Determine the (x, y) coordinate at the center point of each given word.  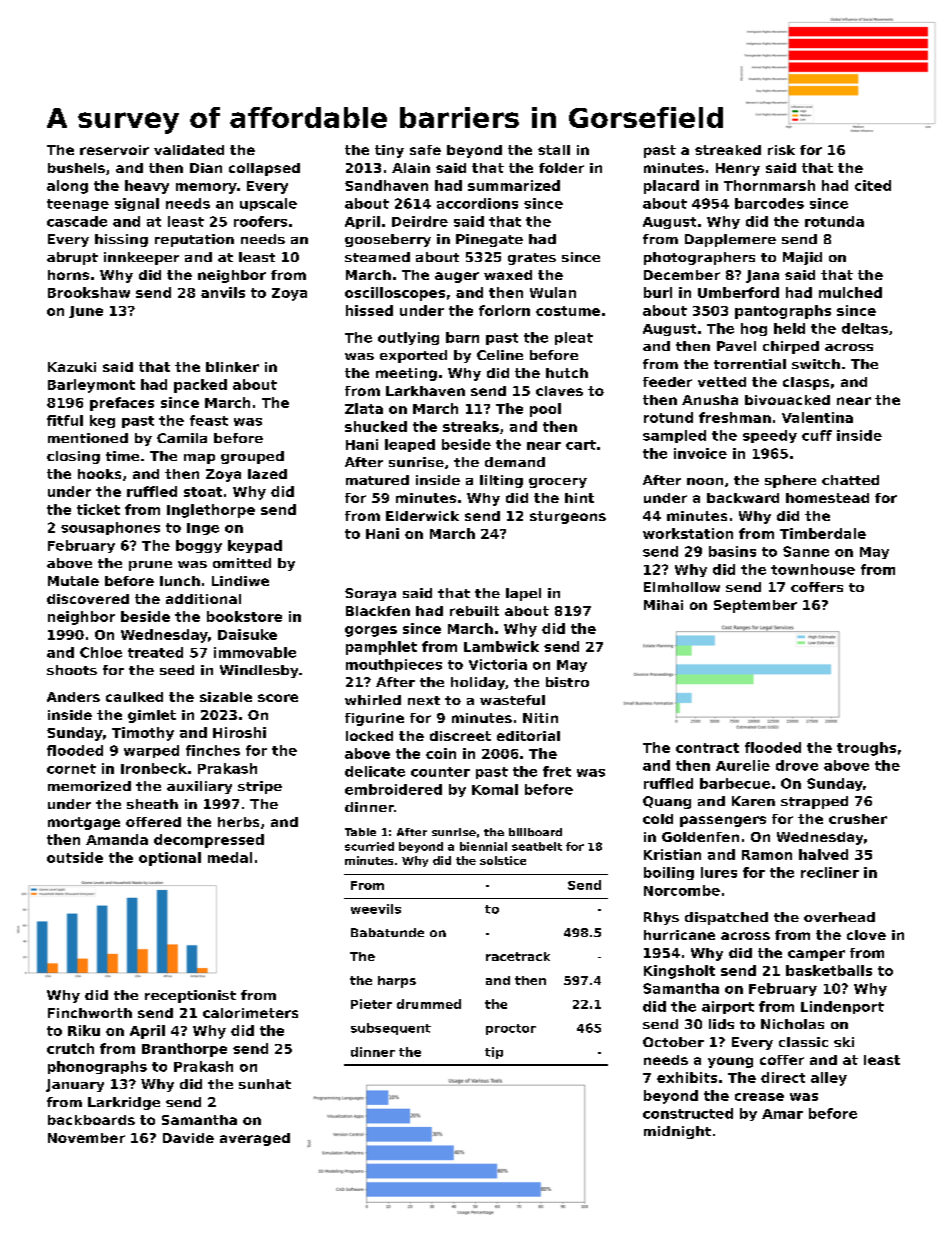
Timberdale (823, 533)
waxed (508, 275)
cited (873, 185)
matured (377, 480)
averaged (255, 1139)
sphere (790, 481)
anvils (223, 292)
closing (73, 457)
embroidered (393, 789)
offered (153, 822)
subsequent (391, 1029)
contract (707, 748)
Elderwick (422, 516)
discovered (88, 599)
